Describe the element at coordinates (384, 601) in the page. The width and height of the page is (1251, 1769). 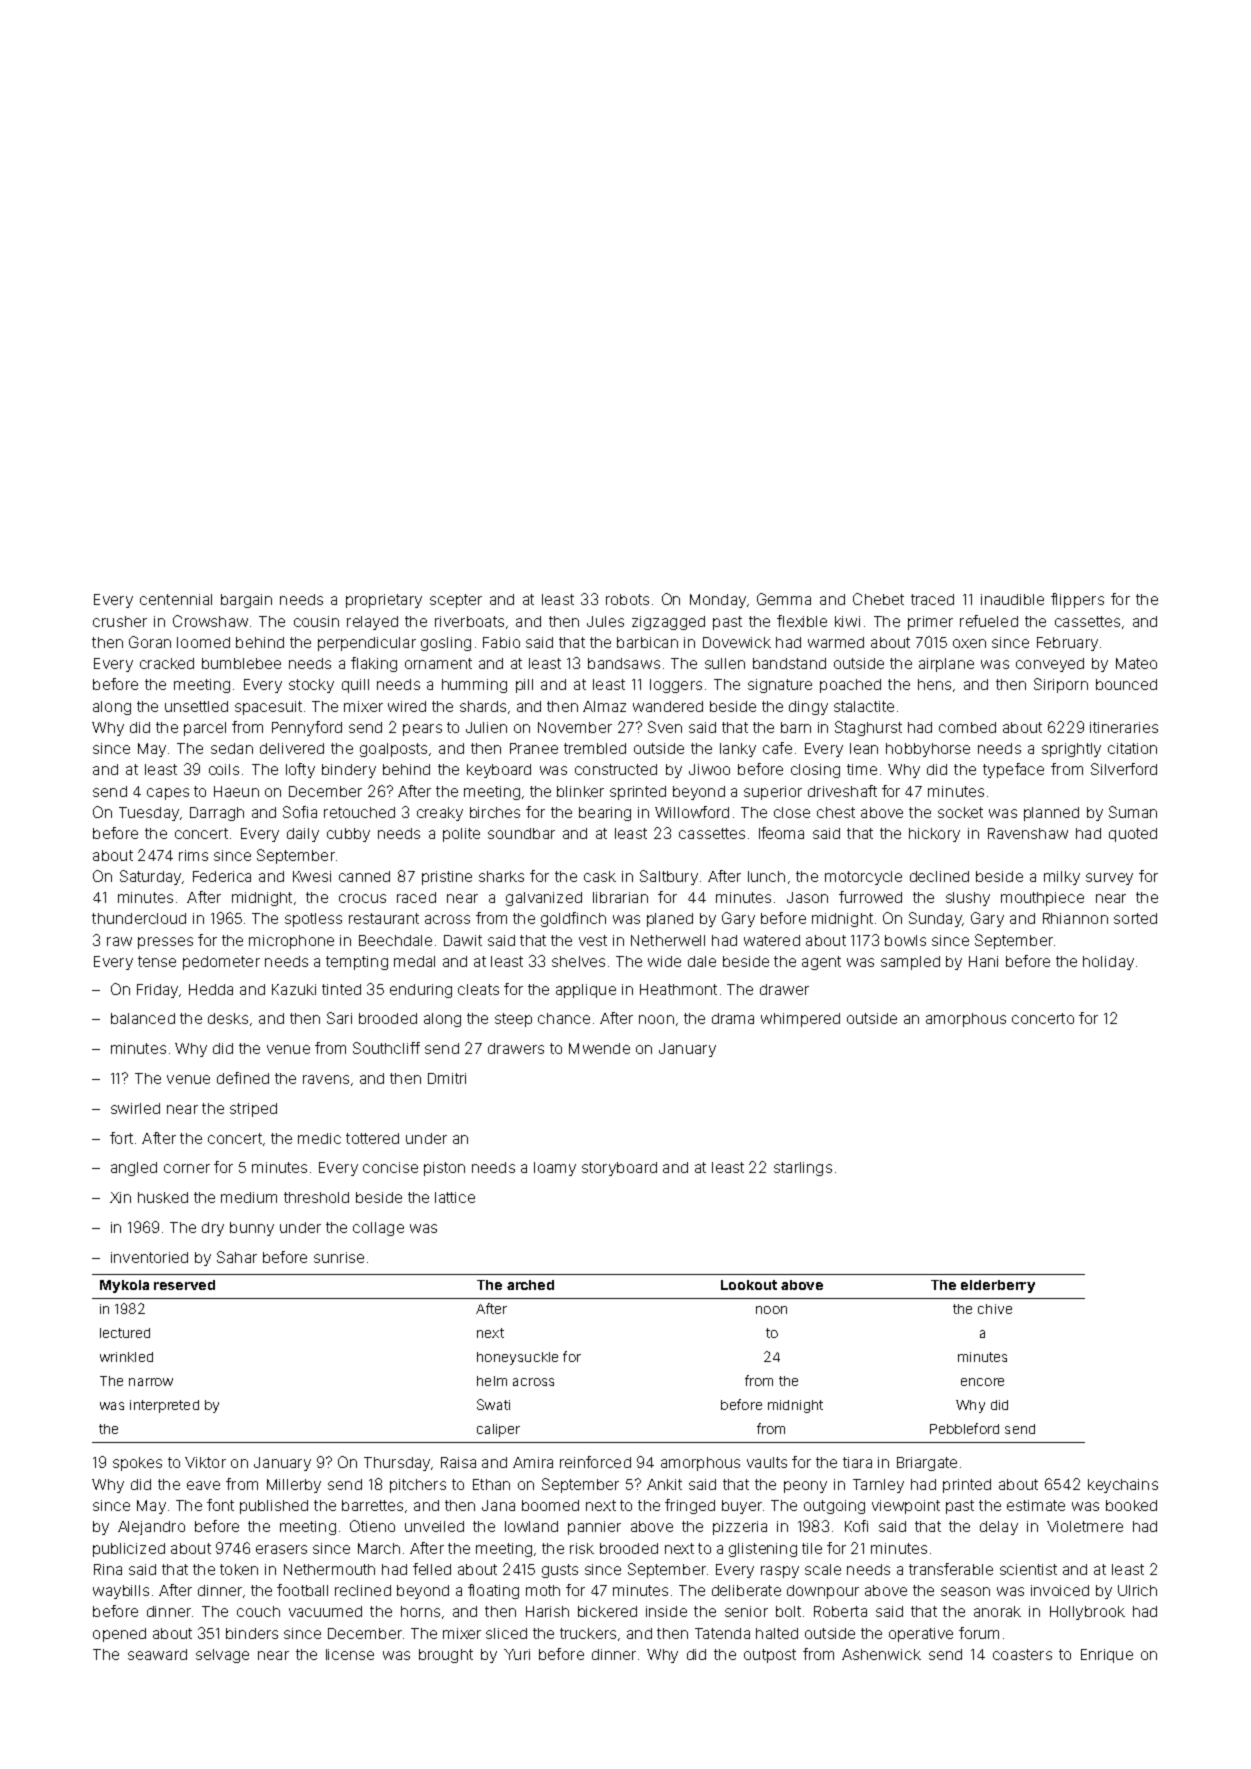
I see `proprietary` at that location.
